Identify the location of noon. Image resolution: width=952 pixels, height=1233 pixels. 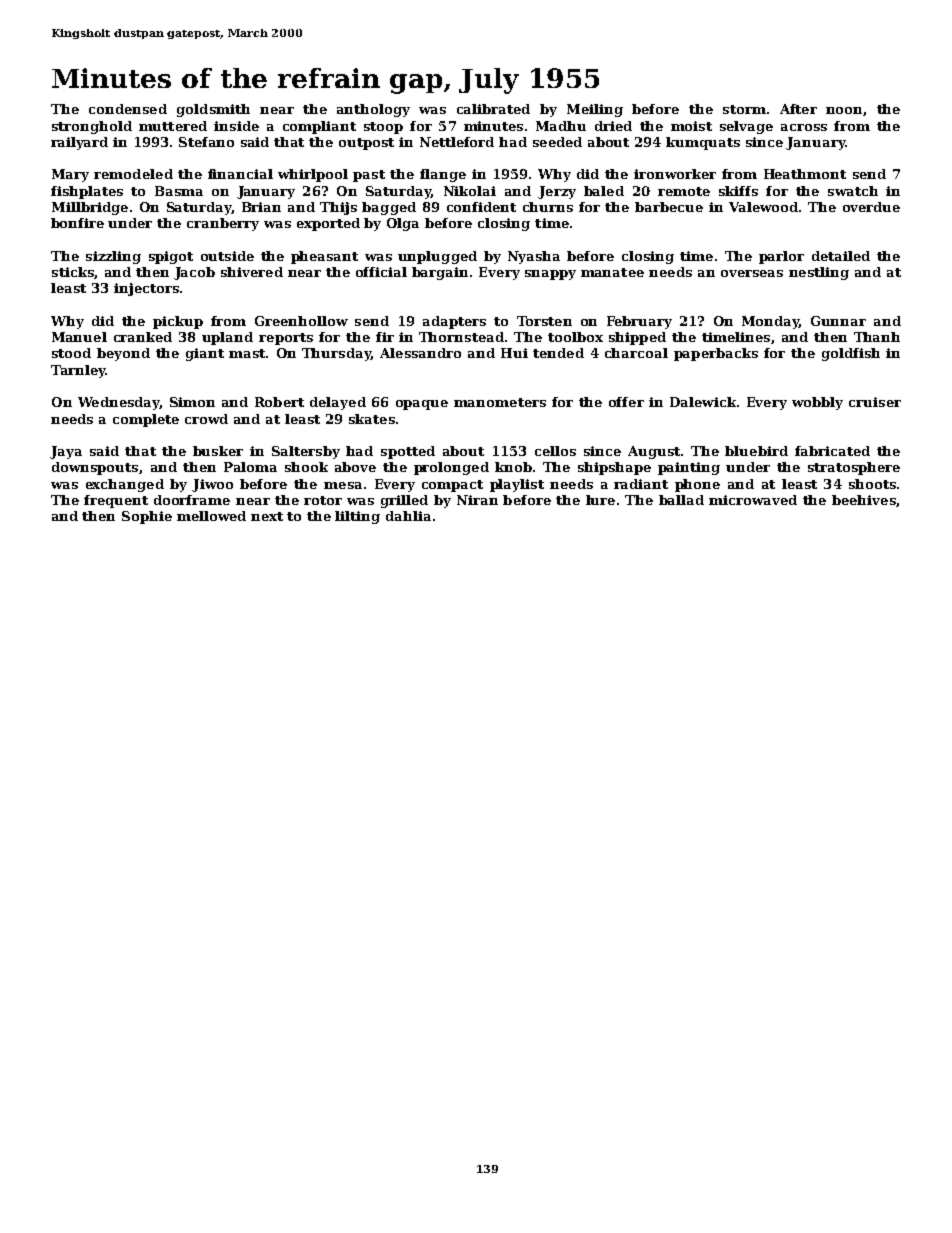
(844, 110).
